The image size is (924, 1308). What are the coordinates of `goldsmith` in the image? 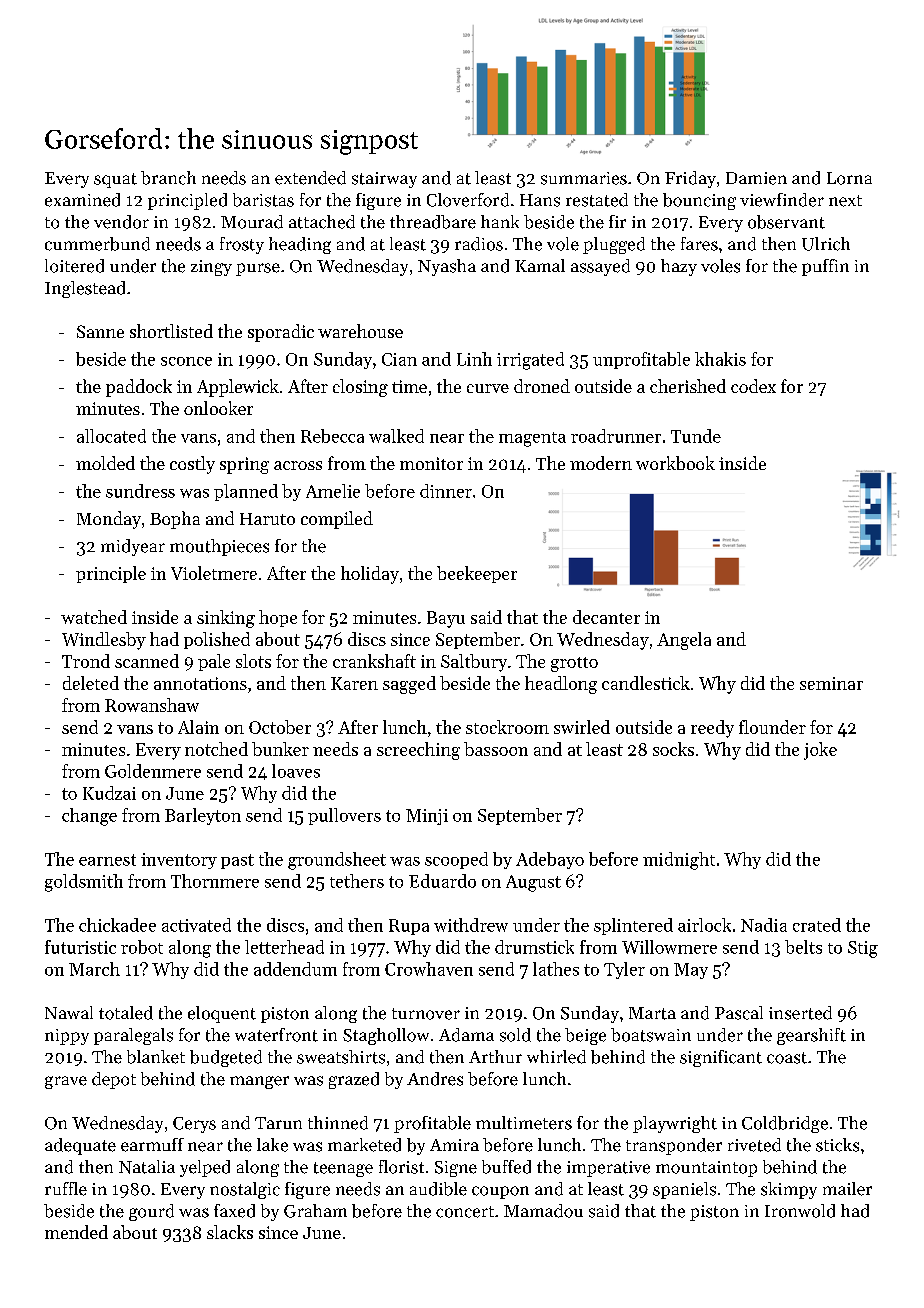 It's located at (84, 883).
